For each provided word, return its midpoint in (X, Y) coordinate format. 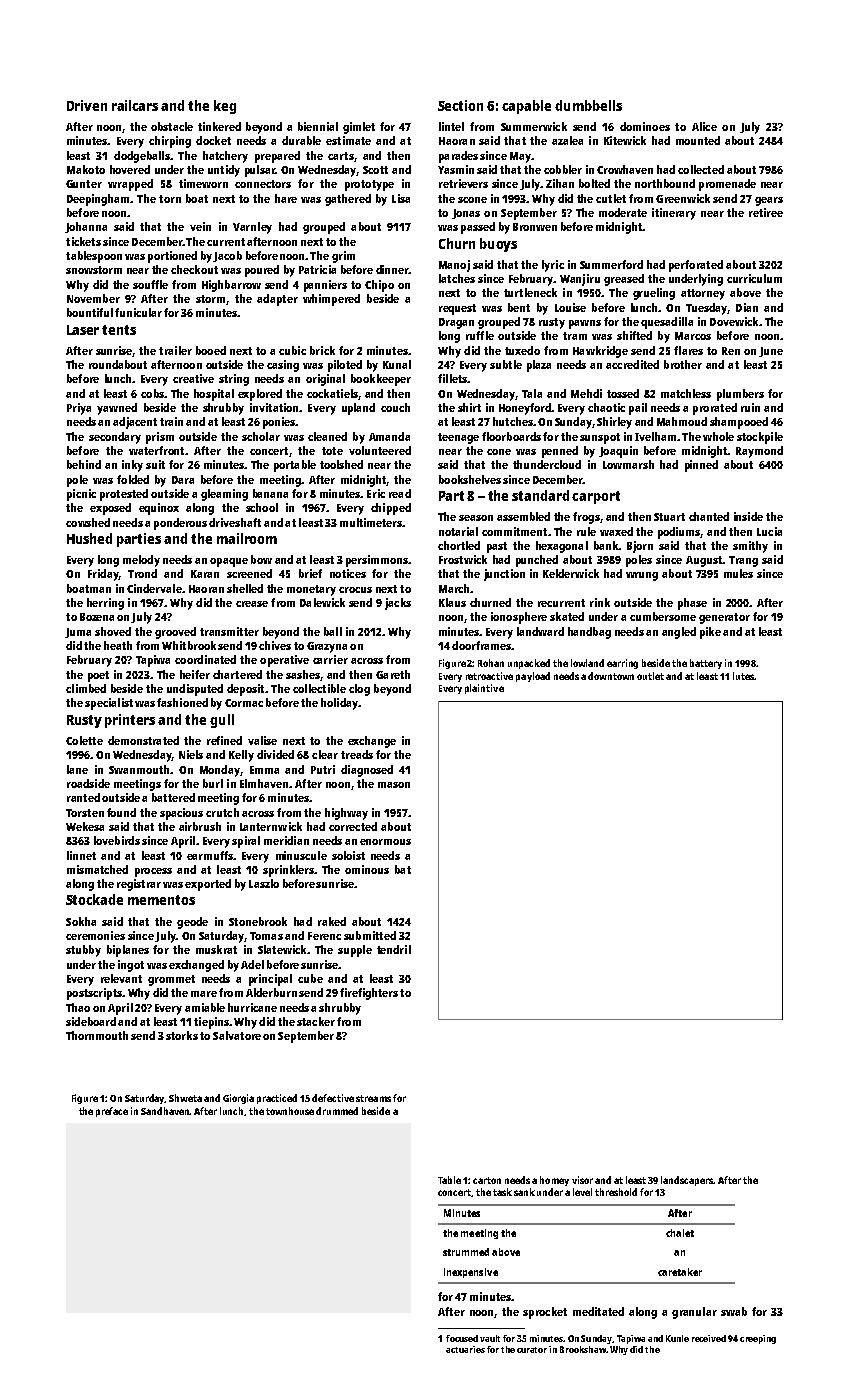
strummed (466, 1252)
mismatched (97, 869)
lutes (743, 676)
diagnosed (367, 771)
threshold (616, 1192)
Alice (704, 126)
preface (112, 1112)
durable (301, 140)
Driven (87, 105)
